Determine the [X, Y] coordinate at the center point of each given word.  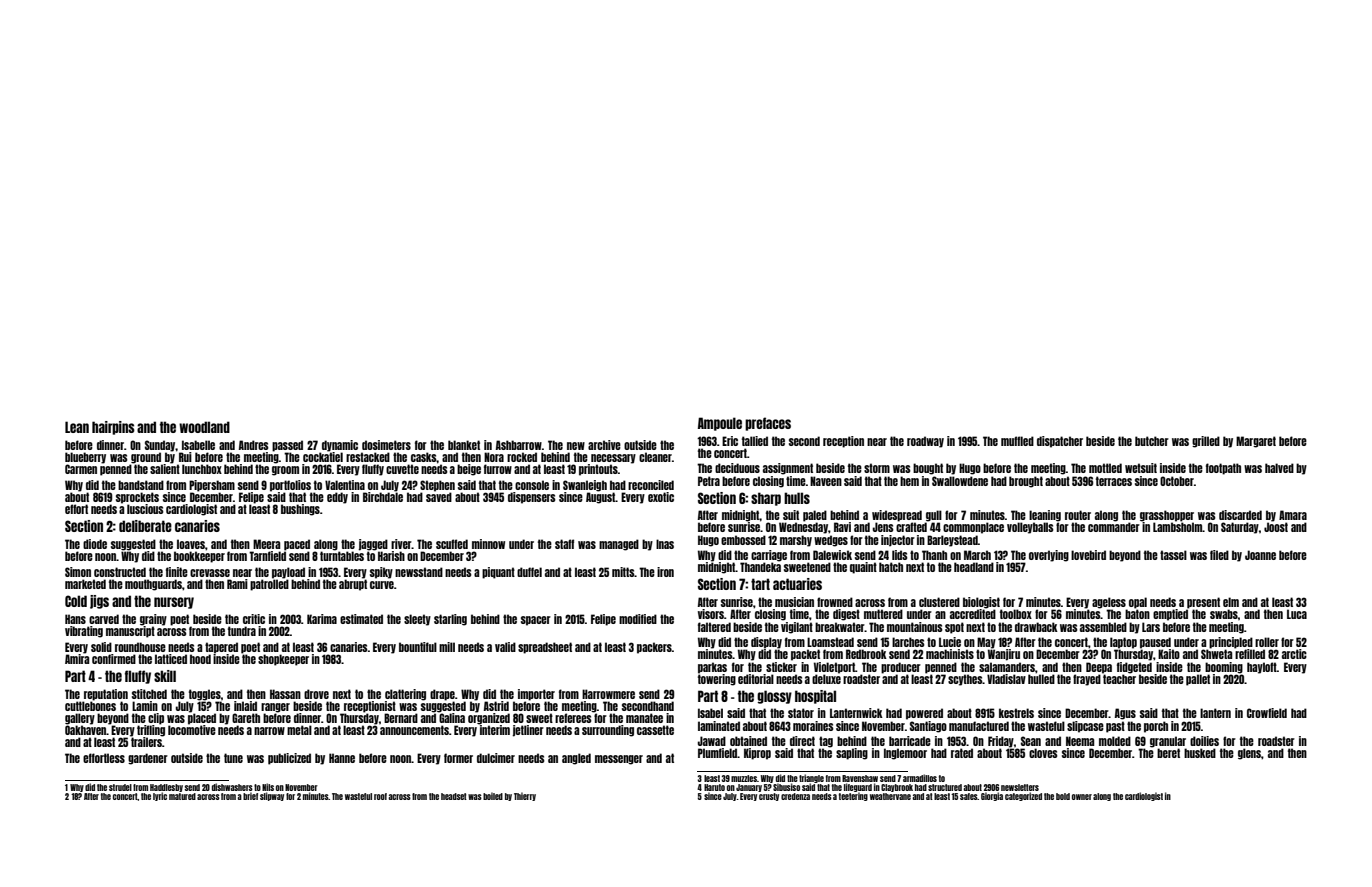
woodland [204, 427]
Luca [1297, 614]
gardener [148, 759]
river [401, 544]
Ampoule [720, 424]
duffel [529, 572]
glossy [774, 697]
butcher [1152, 441]
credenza [795, 796]
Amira [77, 658]
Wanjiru [1004, 655]
